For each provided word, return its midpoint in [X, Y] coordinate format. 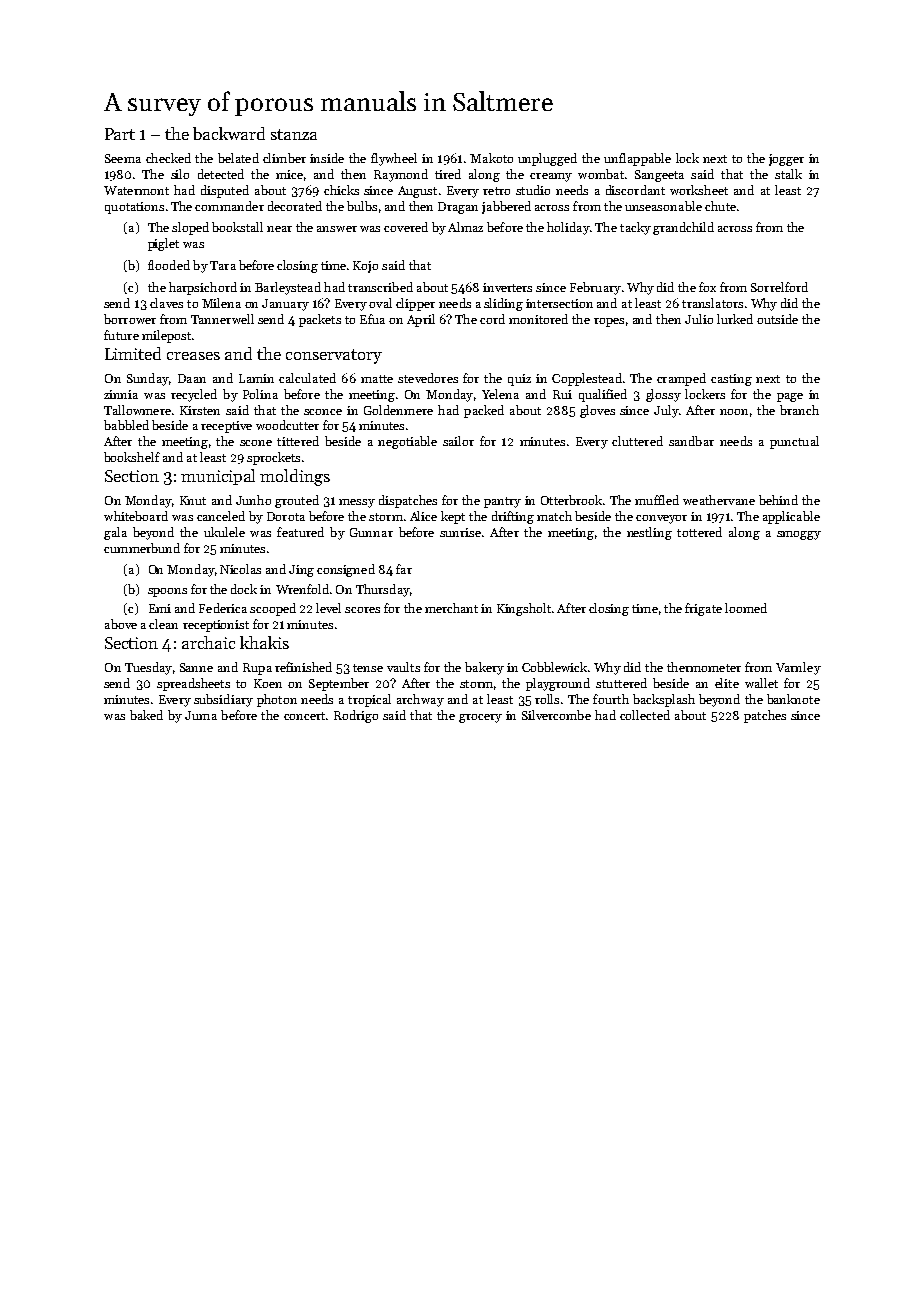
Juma [201, 715]
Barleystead [288, 288]
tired [448, 174]
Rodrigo [356, 716]
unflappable [637, 159]
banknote [793, 699]
